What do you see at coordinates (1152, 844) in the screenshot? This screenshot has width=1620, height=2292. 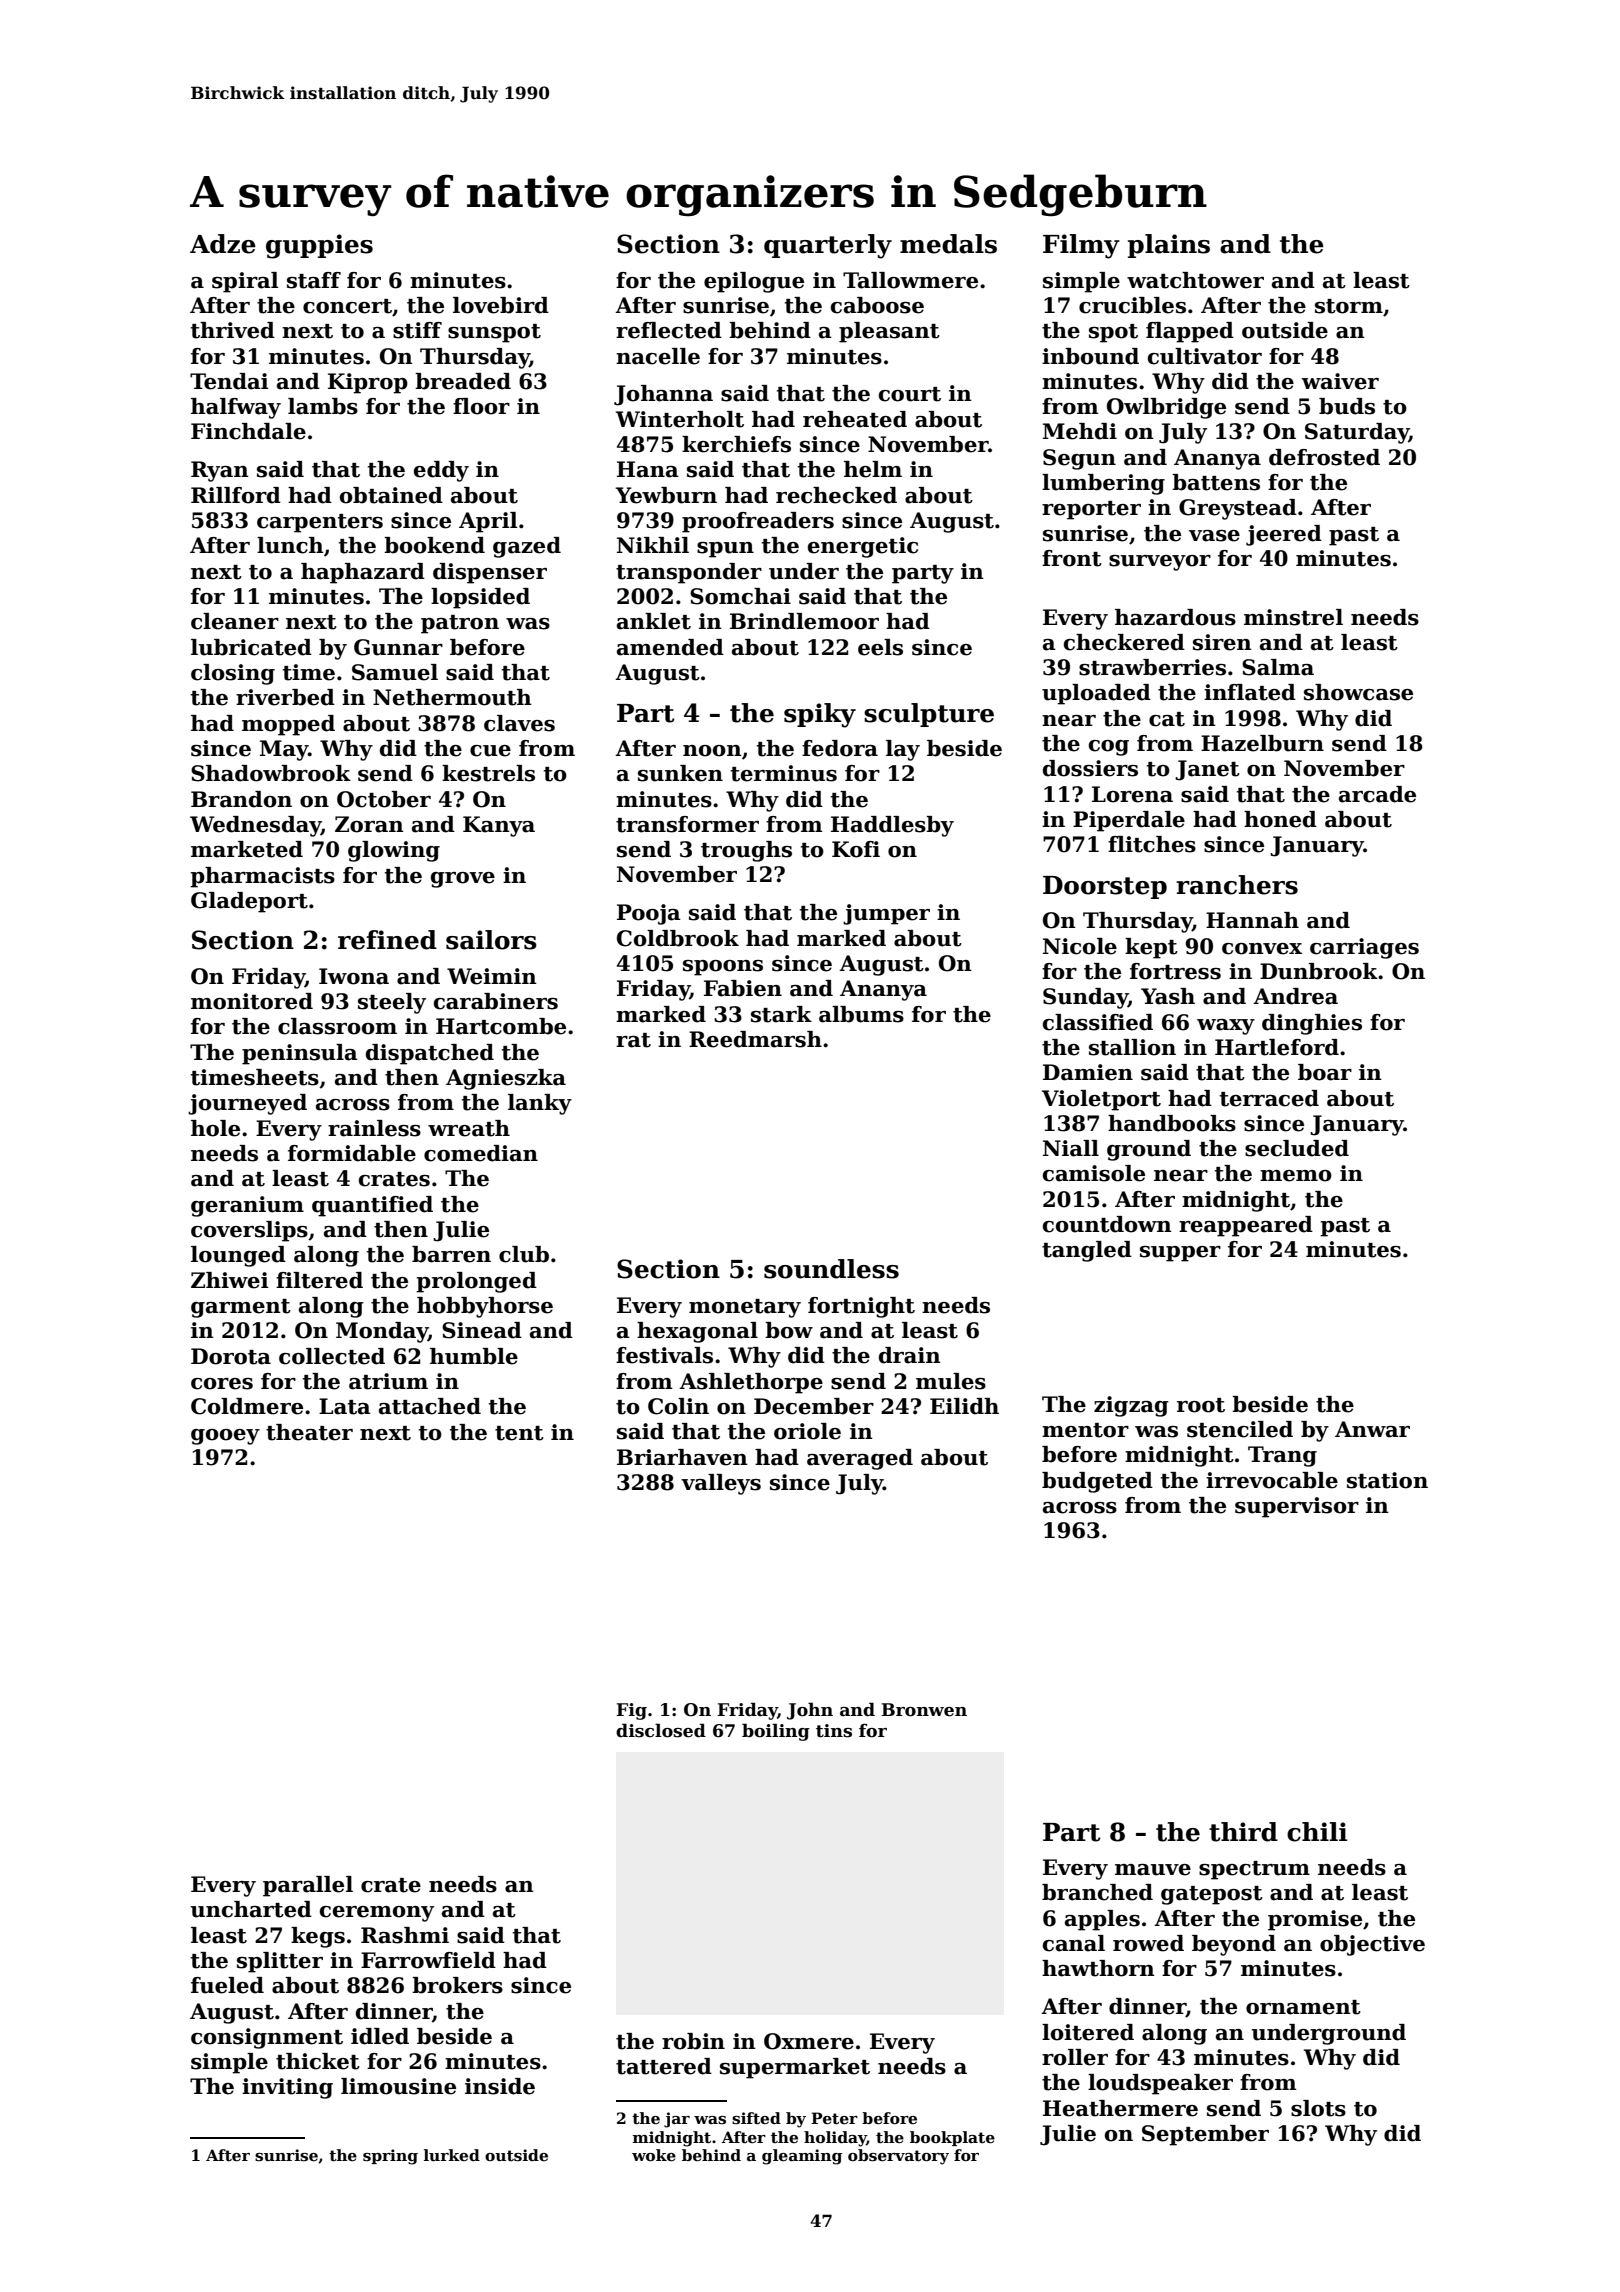 I see `flitches` at bounding box center [1152, 844].
